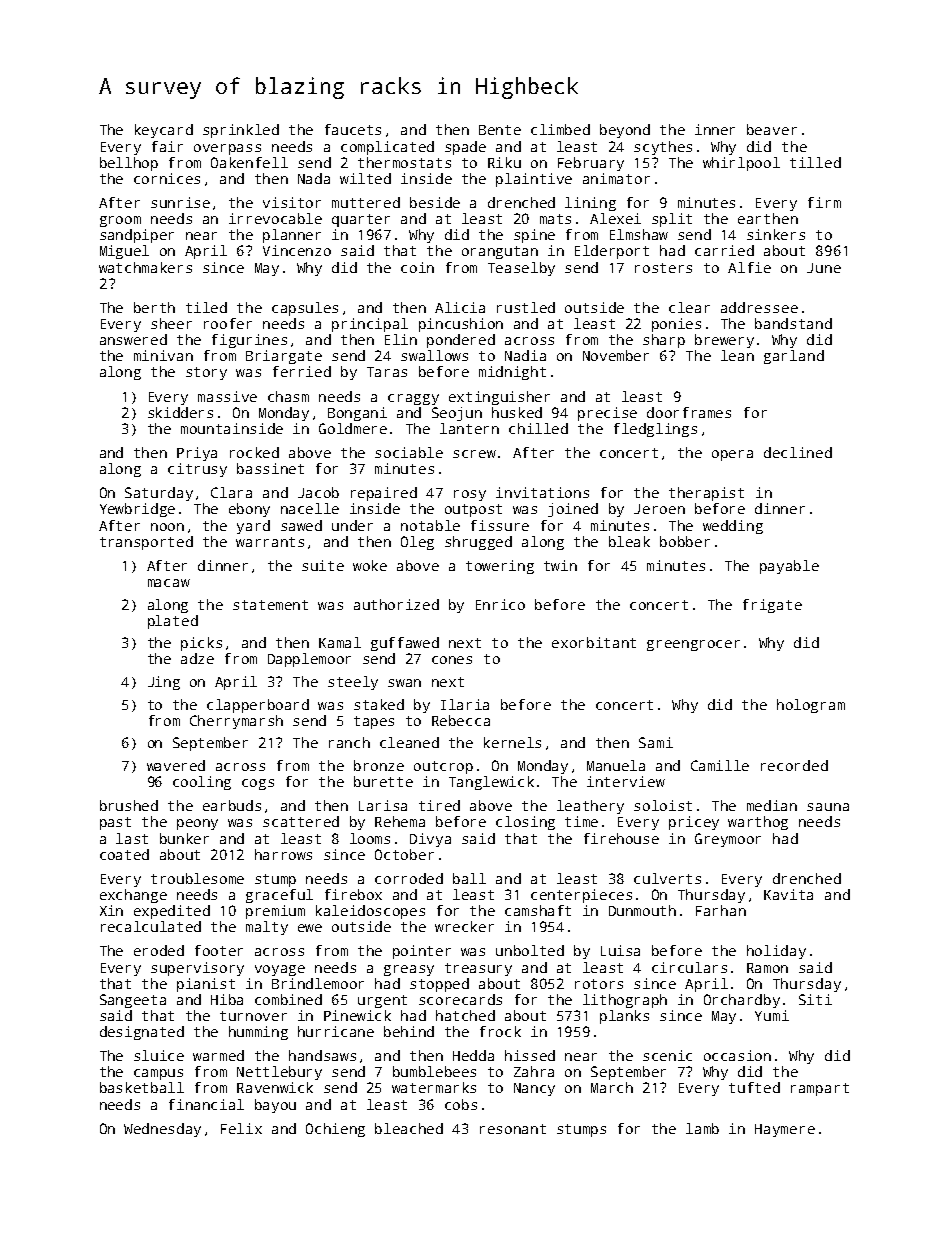 The height and width of the image is (1233, 952). I want to click on beaver, so click(772, 129).
